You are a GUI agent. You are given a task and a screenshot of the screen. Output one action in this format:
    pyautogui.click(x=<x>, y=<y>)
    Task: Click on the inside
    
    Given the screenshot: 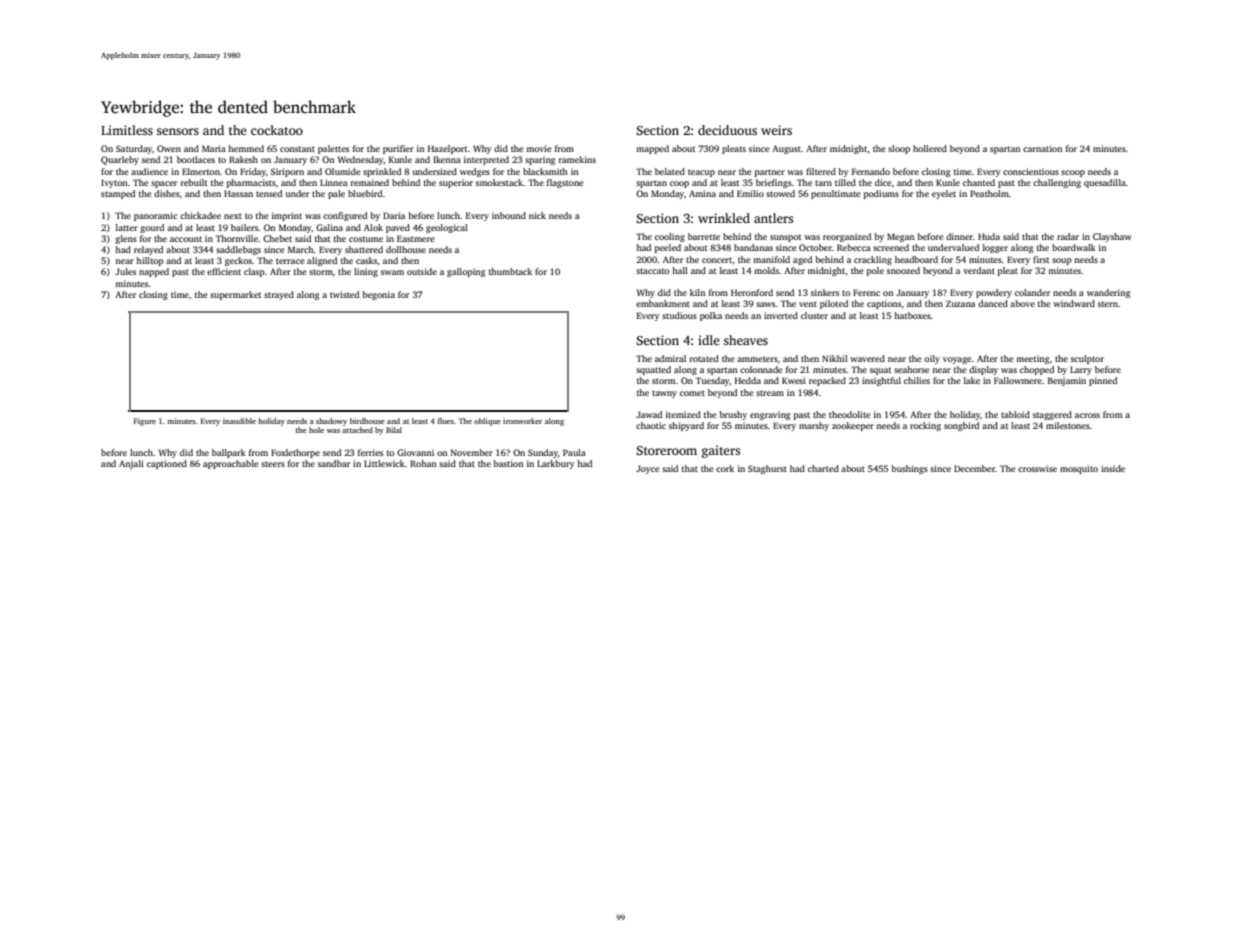 What is the action you would take?
    pyautogui.click(x=1113, y=468)
